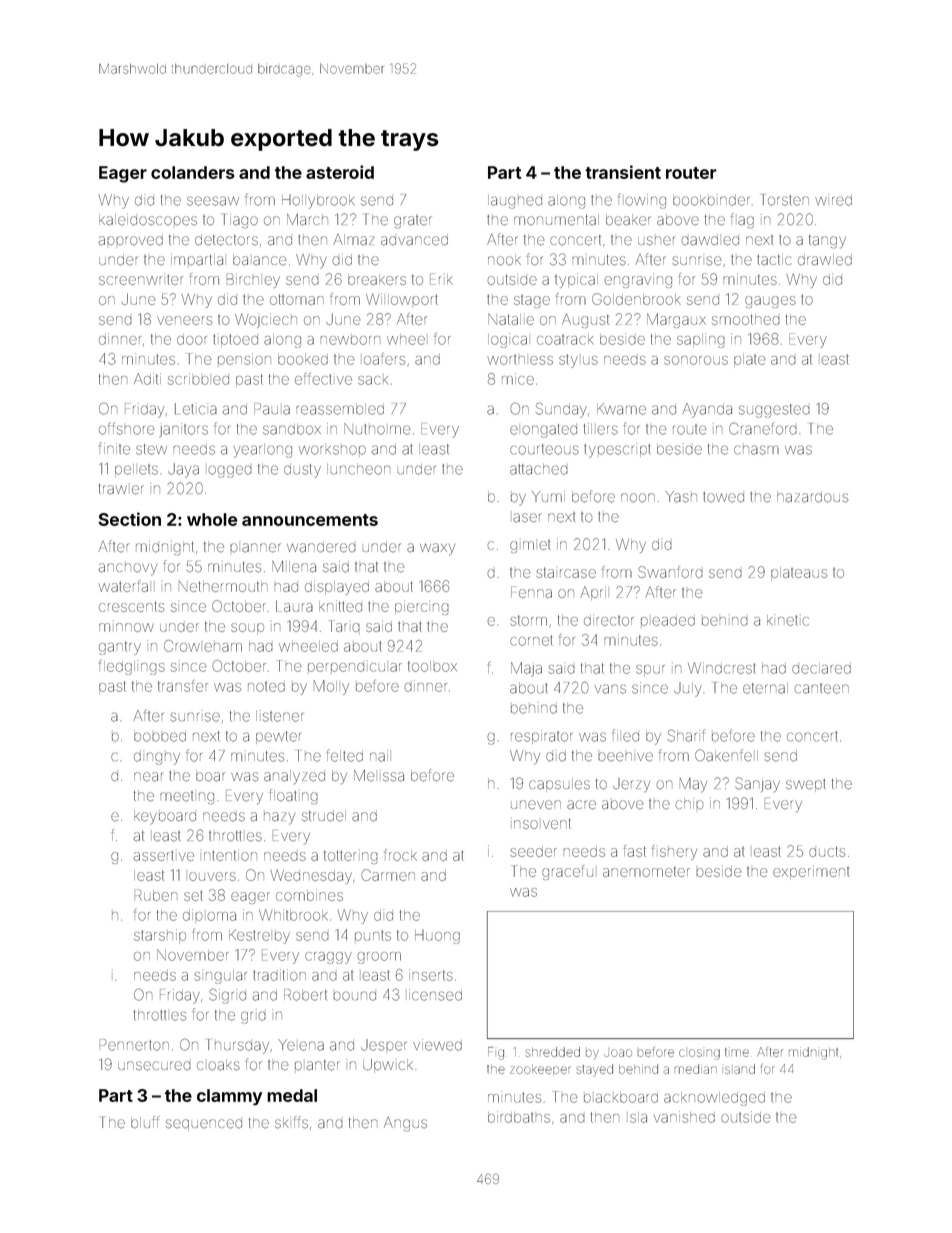 The image size is (952, 1233). What do you see at coordinates (193, 172) in the screenshot?
I see `colanders` at bounding box center [193, 172].
